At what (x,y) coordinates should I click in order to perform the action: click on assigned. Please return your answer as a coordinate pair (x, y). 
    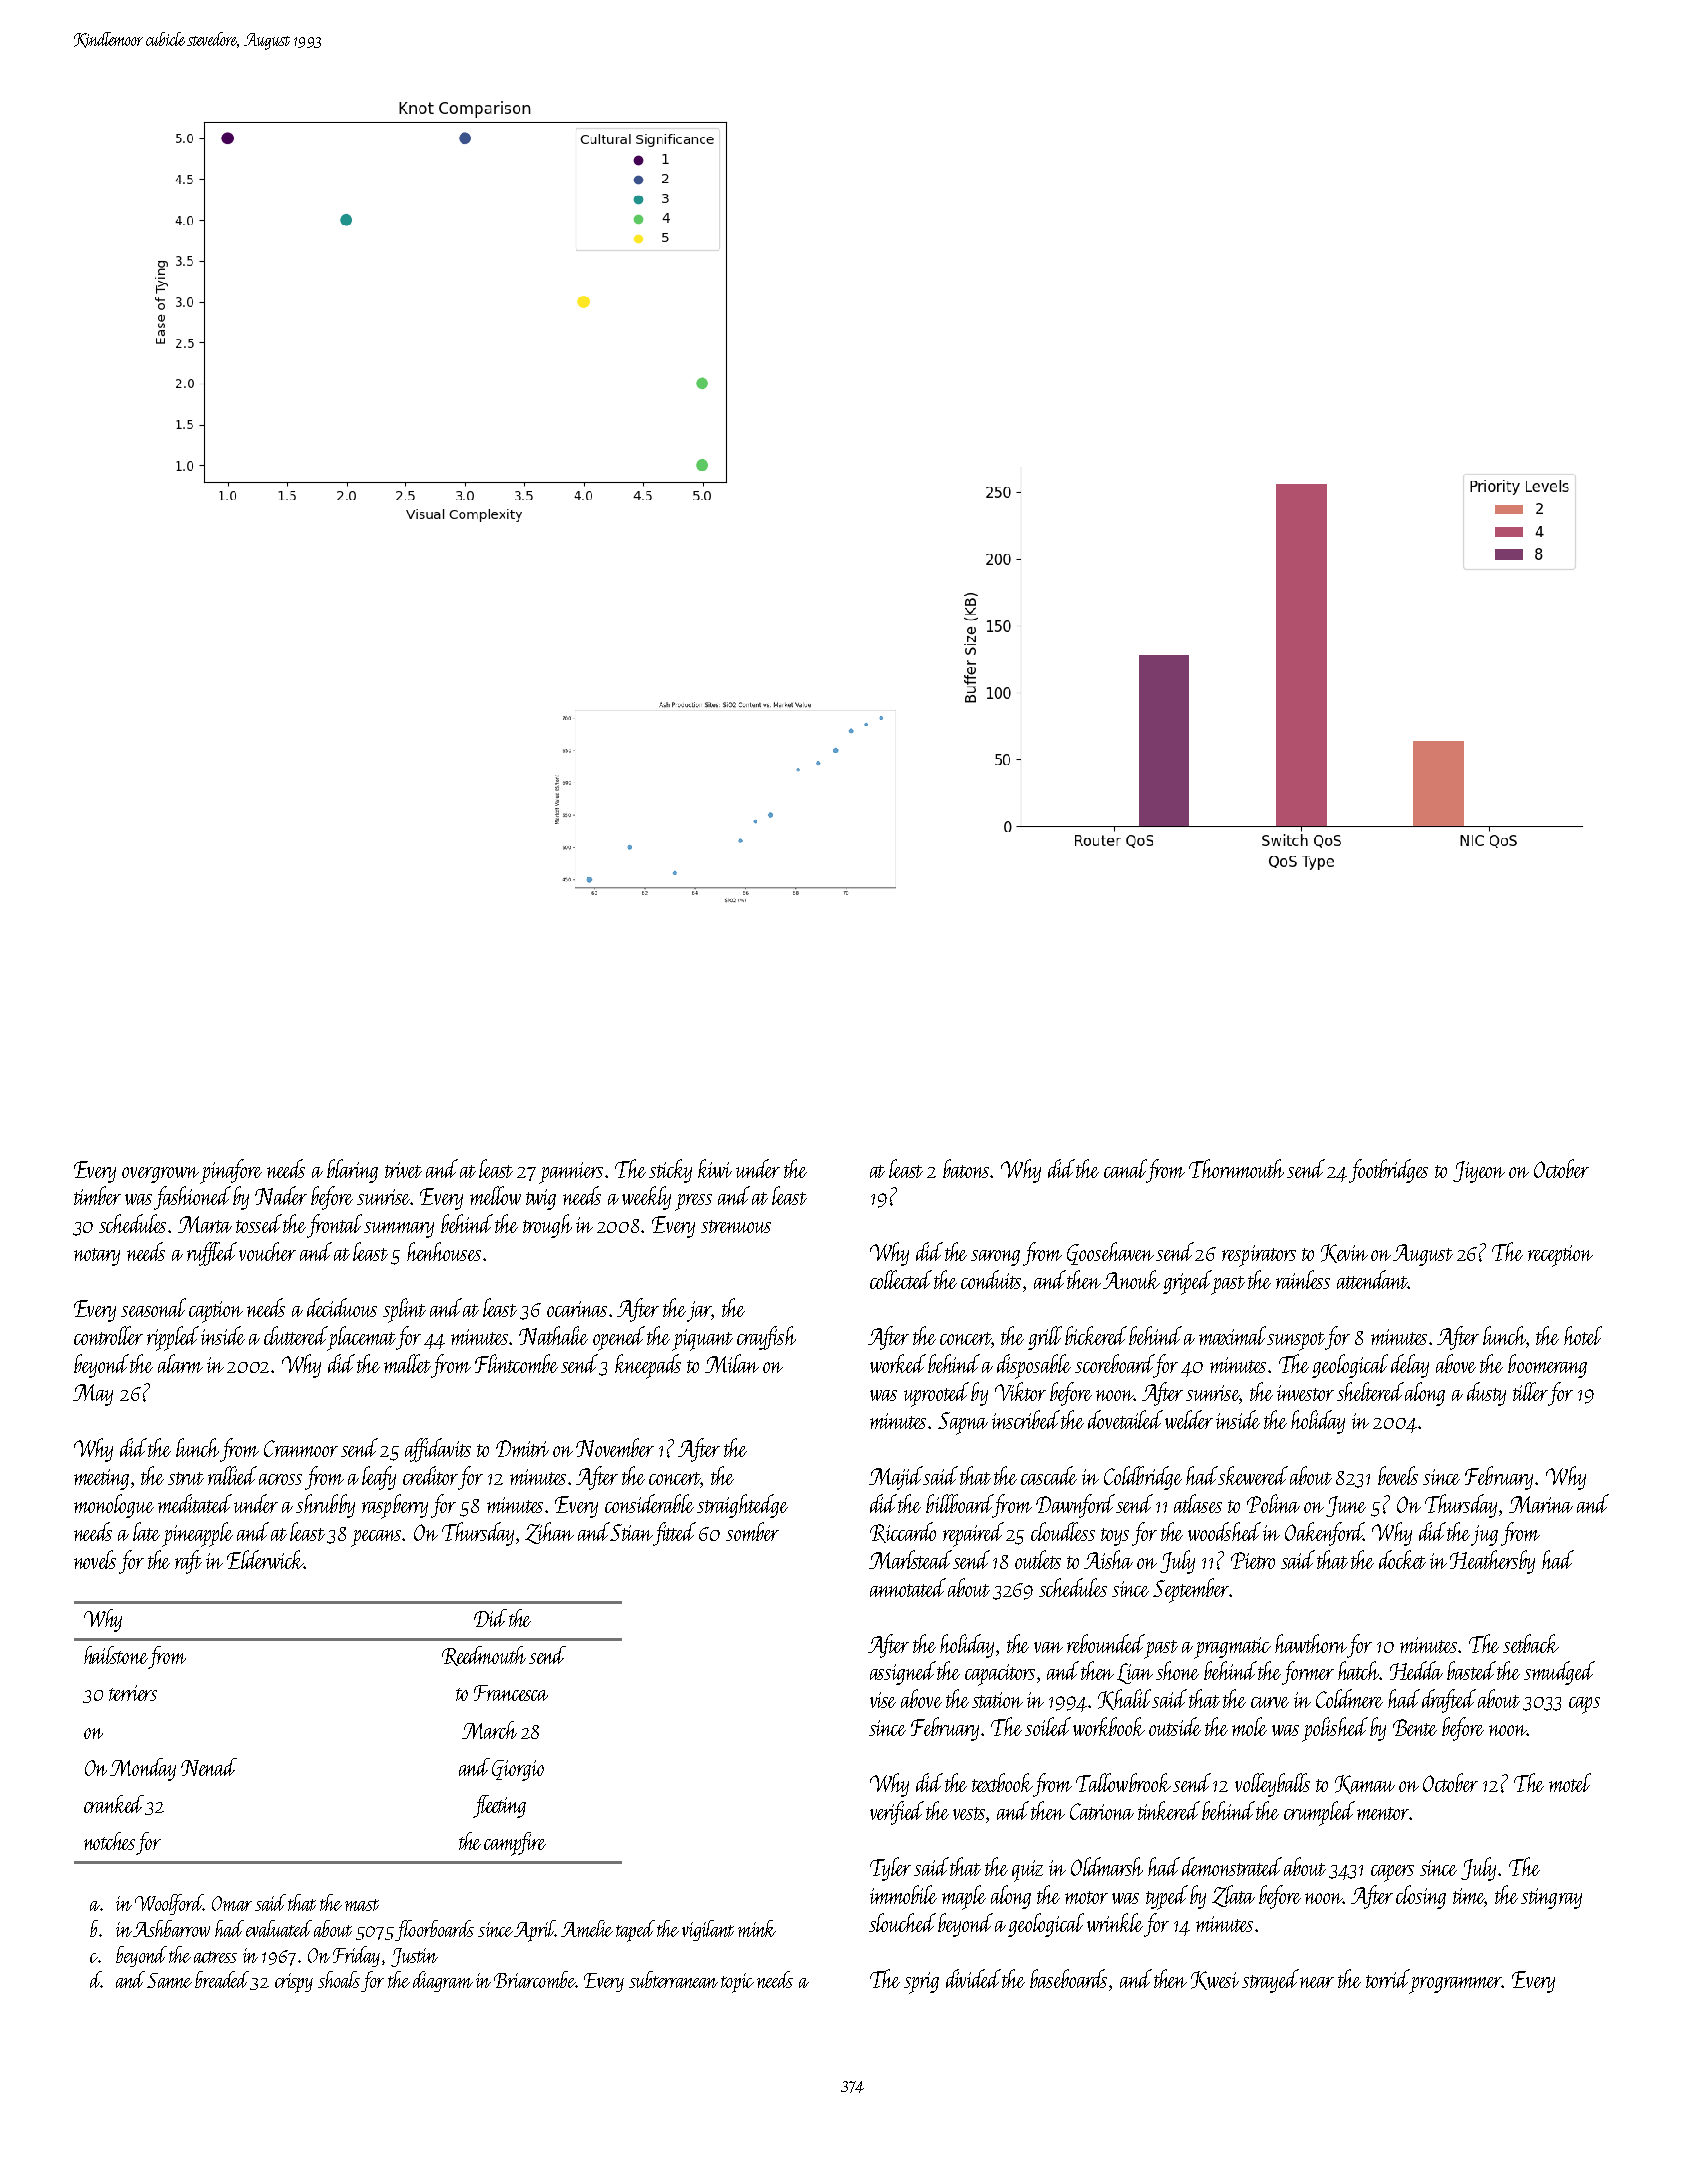
    Looking at the image, I should click on (903, 1673).
